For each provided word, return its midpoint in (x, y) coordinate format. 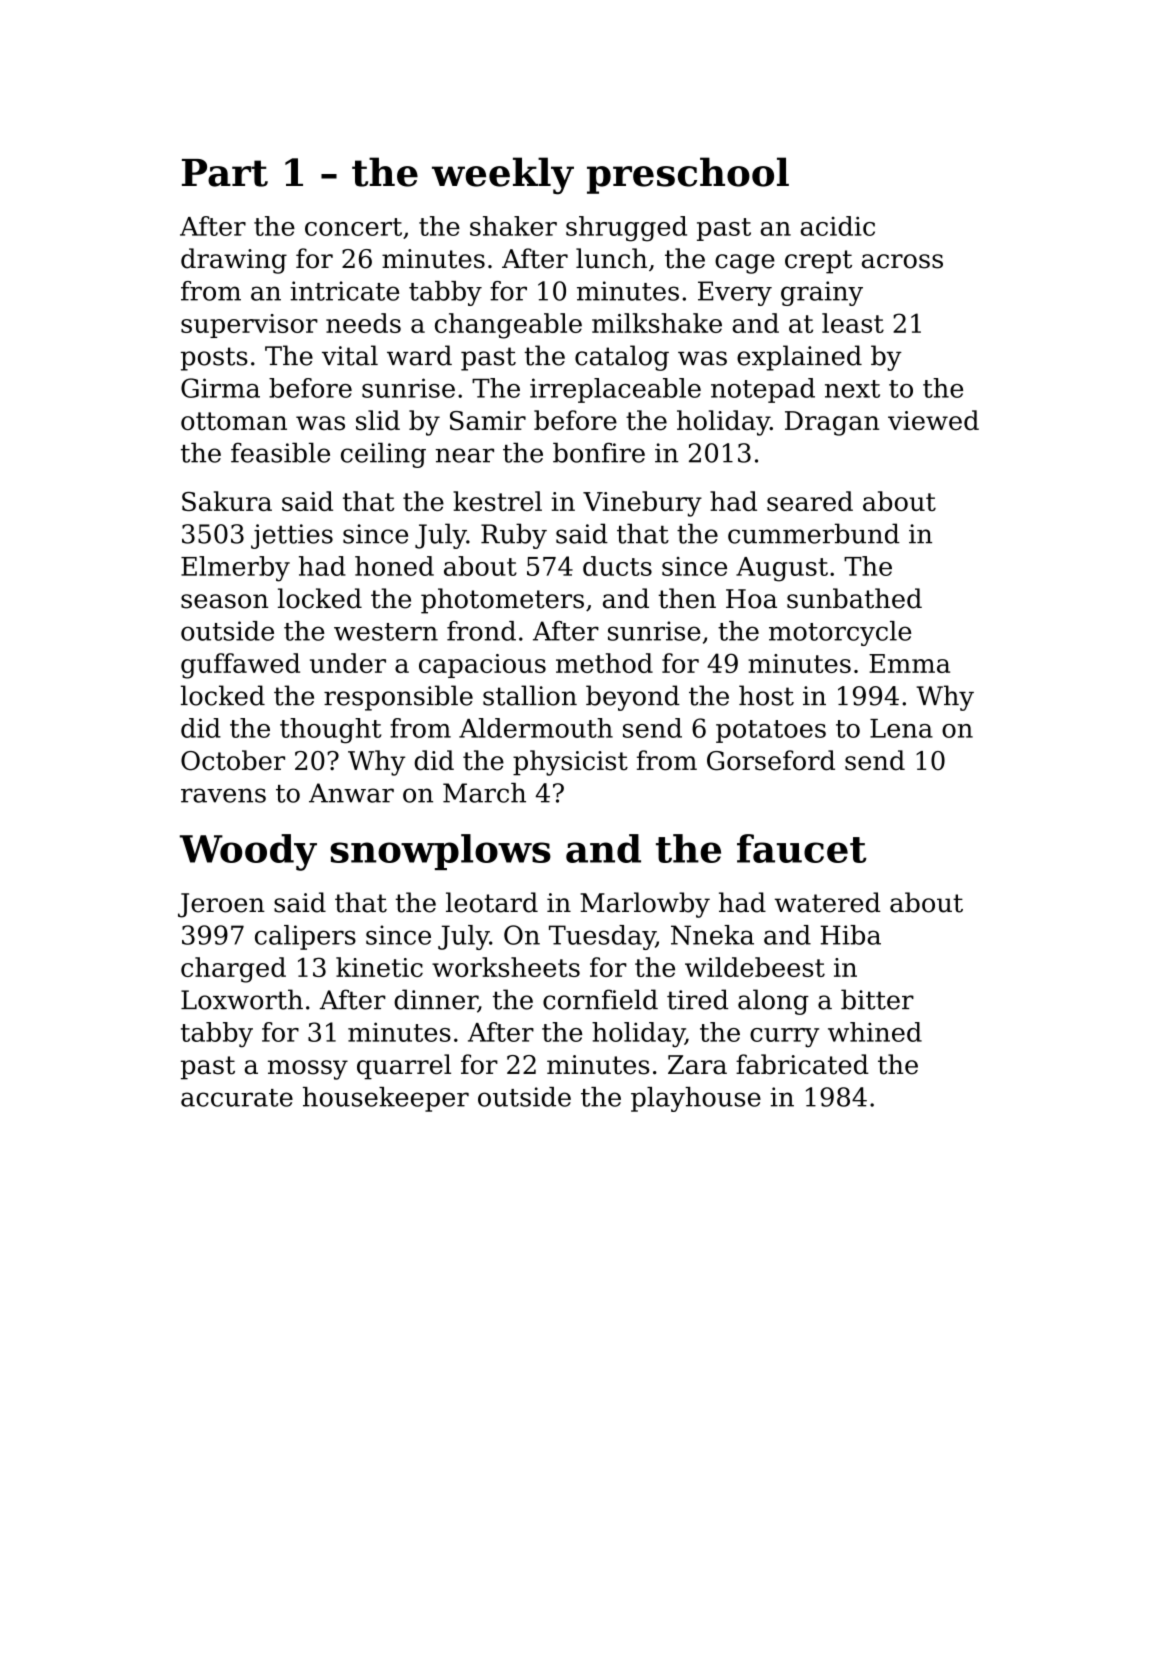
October (233, 760)
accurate (237, 1098)
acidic (837, 226)
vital (350, 355)
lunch (611, 258)
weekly (503, 176)
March (484, 793)
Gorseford (771, 760)
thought (330, 730)
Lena (901, 728)
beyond (633, 698)
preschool (688, 175)
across (902, 261)
